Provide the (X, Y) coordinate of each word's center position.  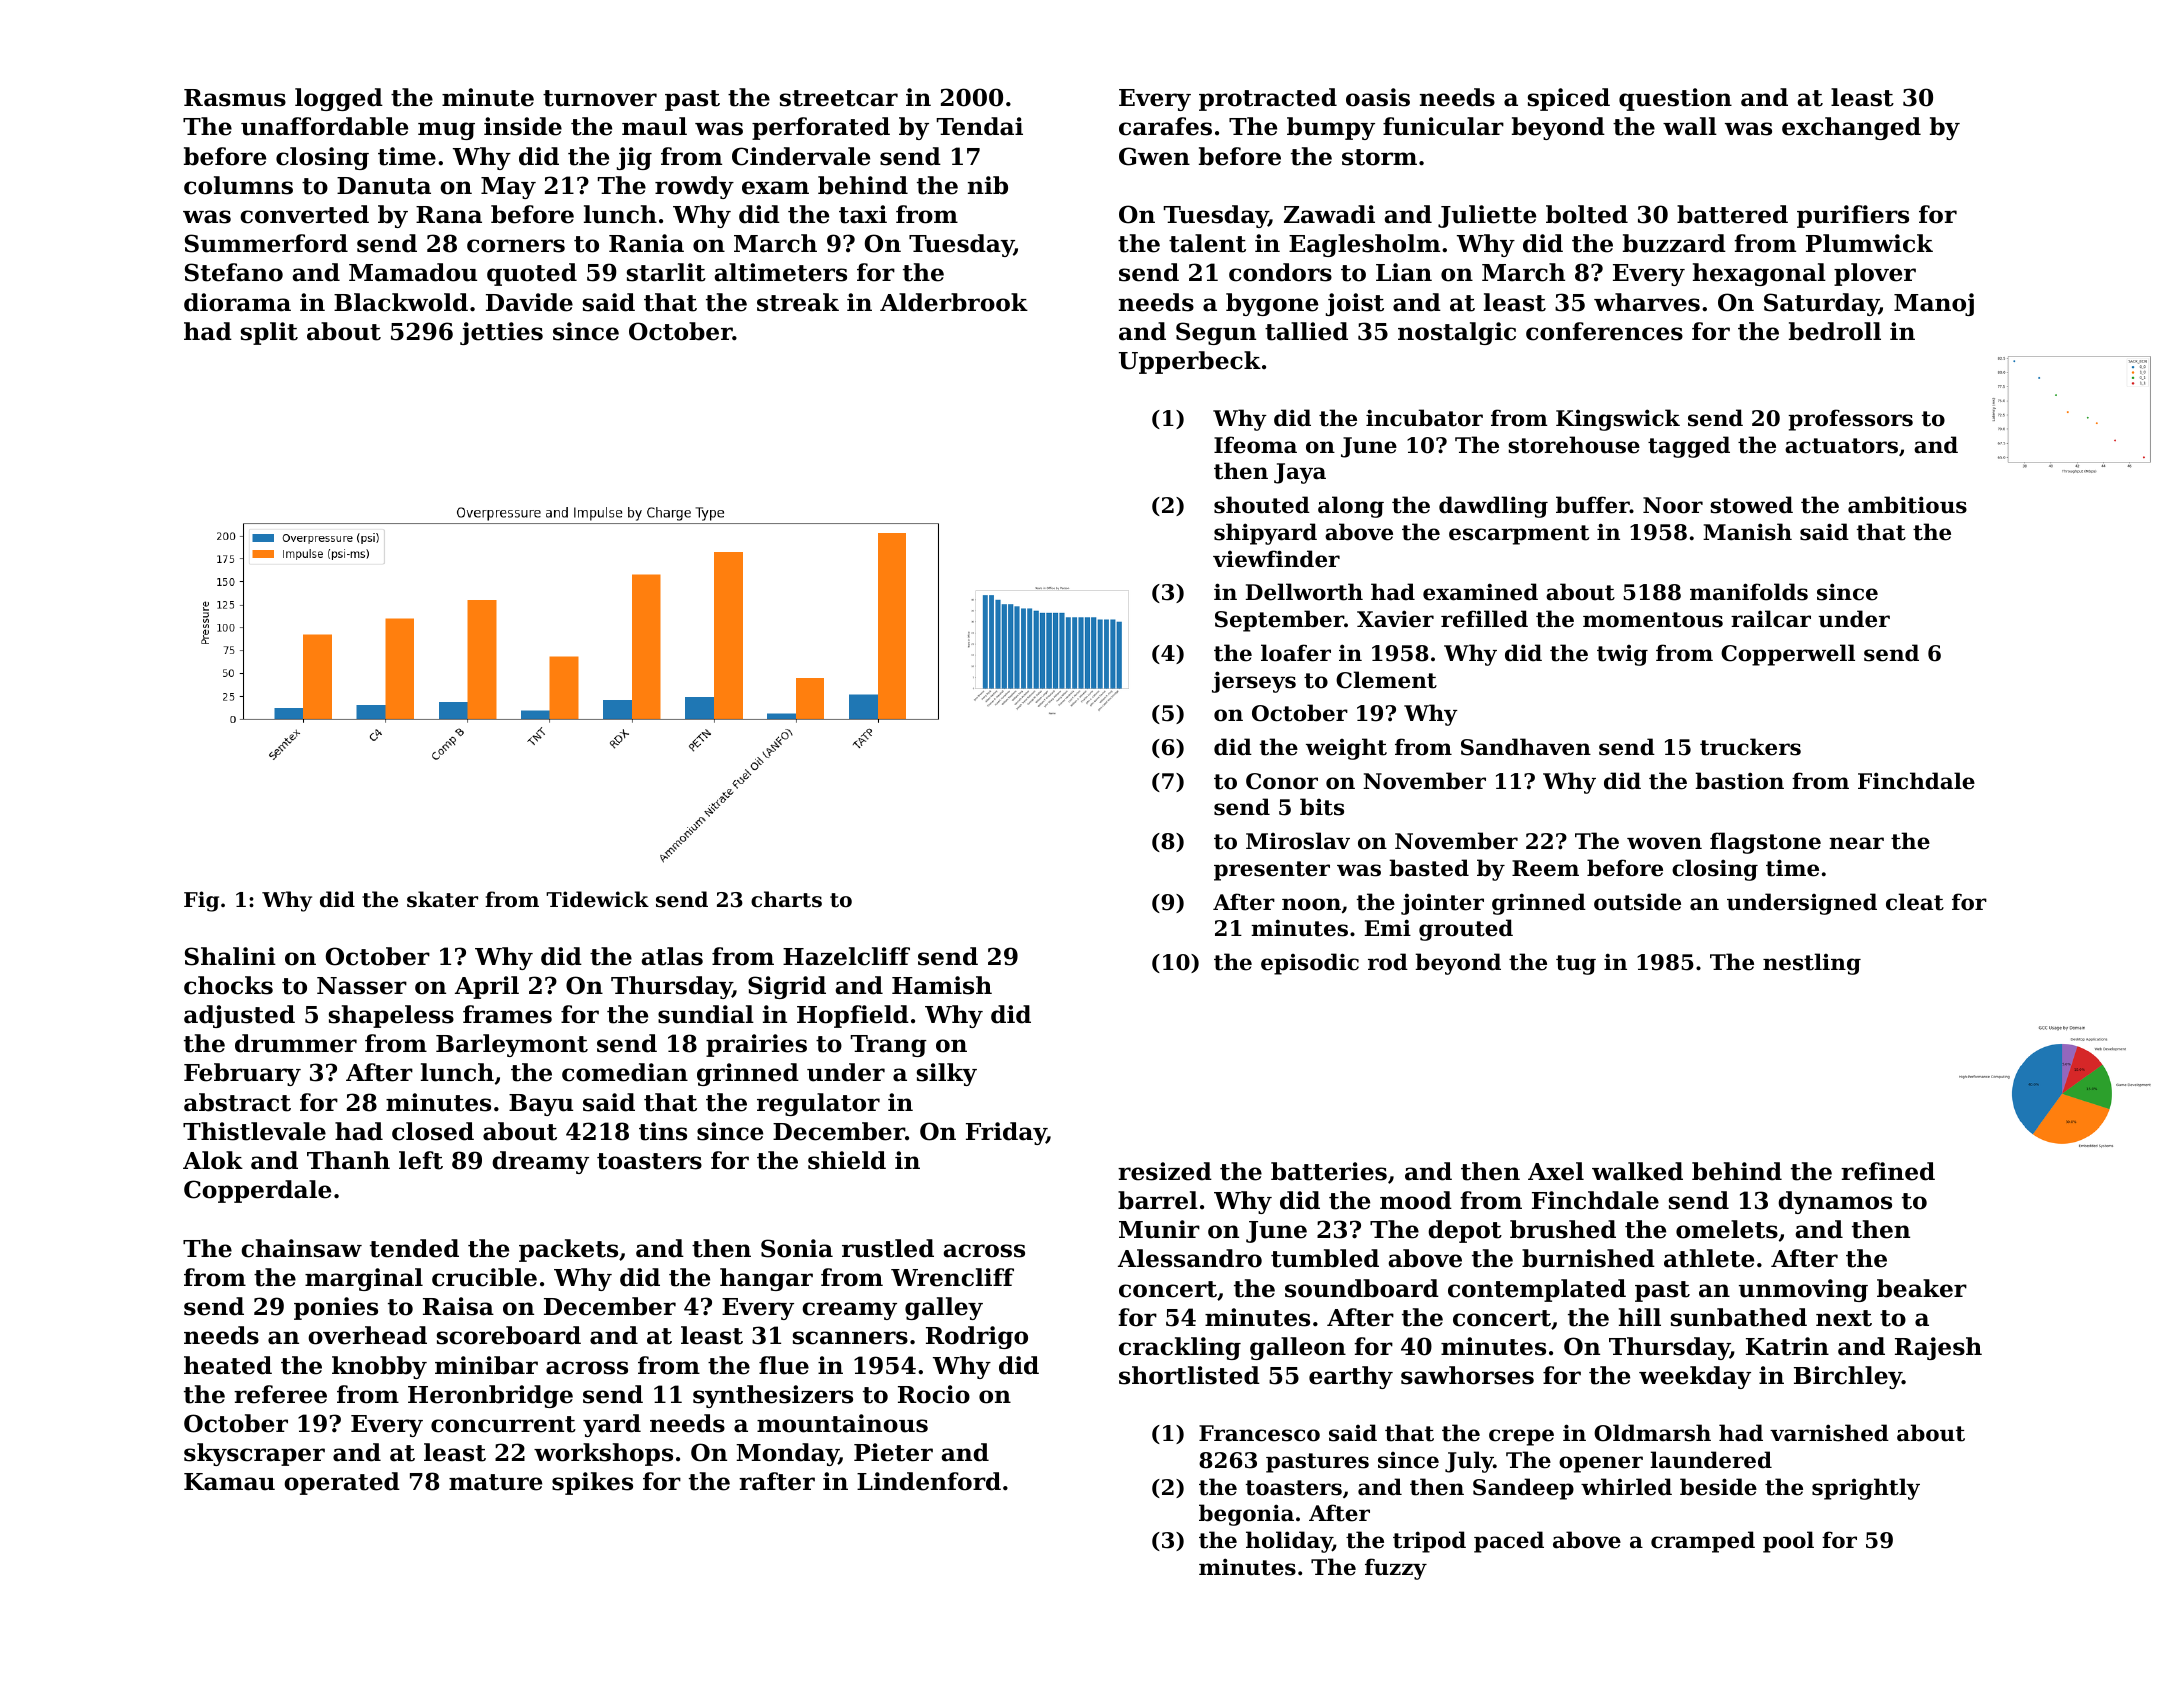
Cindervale (801, 156)
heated (228, 1365)
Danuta (384, 186)
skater (442, 899)
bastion (1739, 781)
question (1675, 99)
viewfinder (1276, 559)
